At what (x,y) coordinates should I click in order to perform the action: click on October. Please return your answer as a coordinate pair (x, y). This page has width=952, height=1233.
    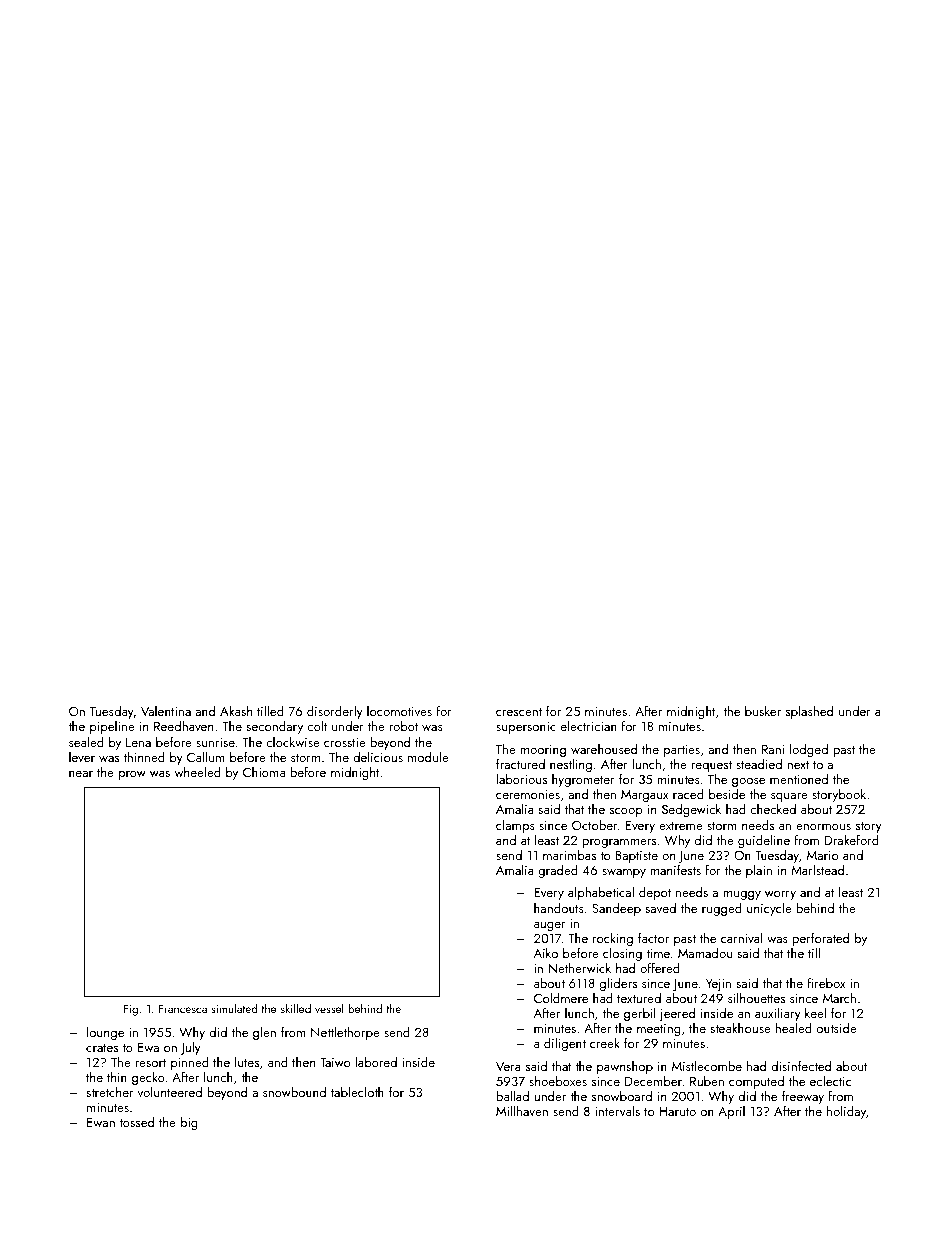
    Looking at the image, I should click on (594, 825).
